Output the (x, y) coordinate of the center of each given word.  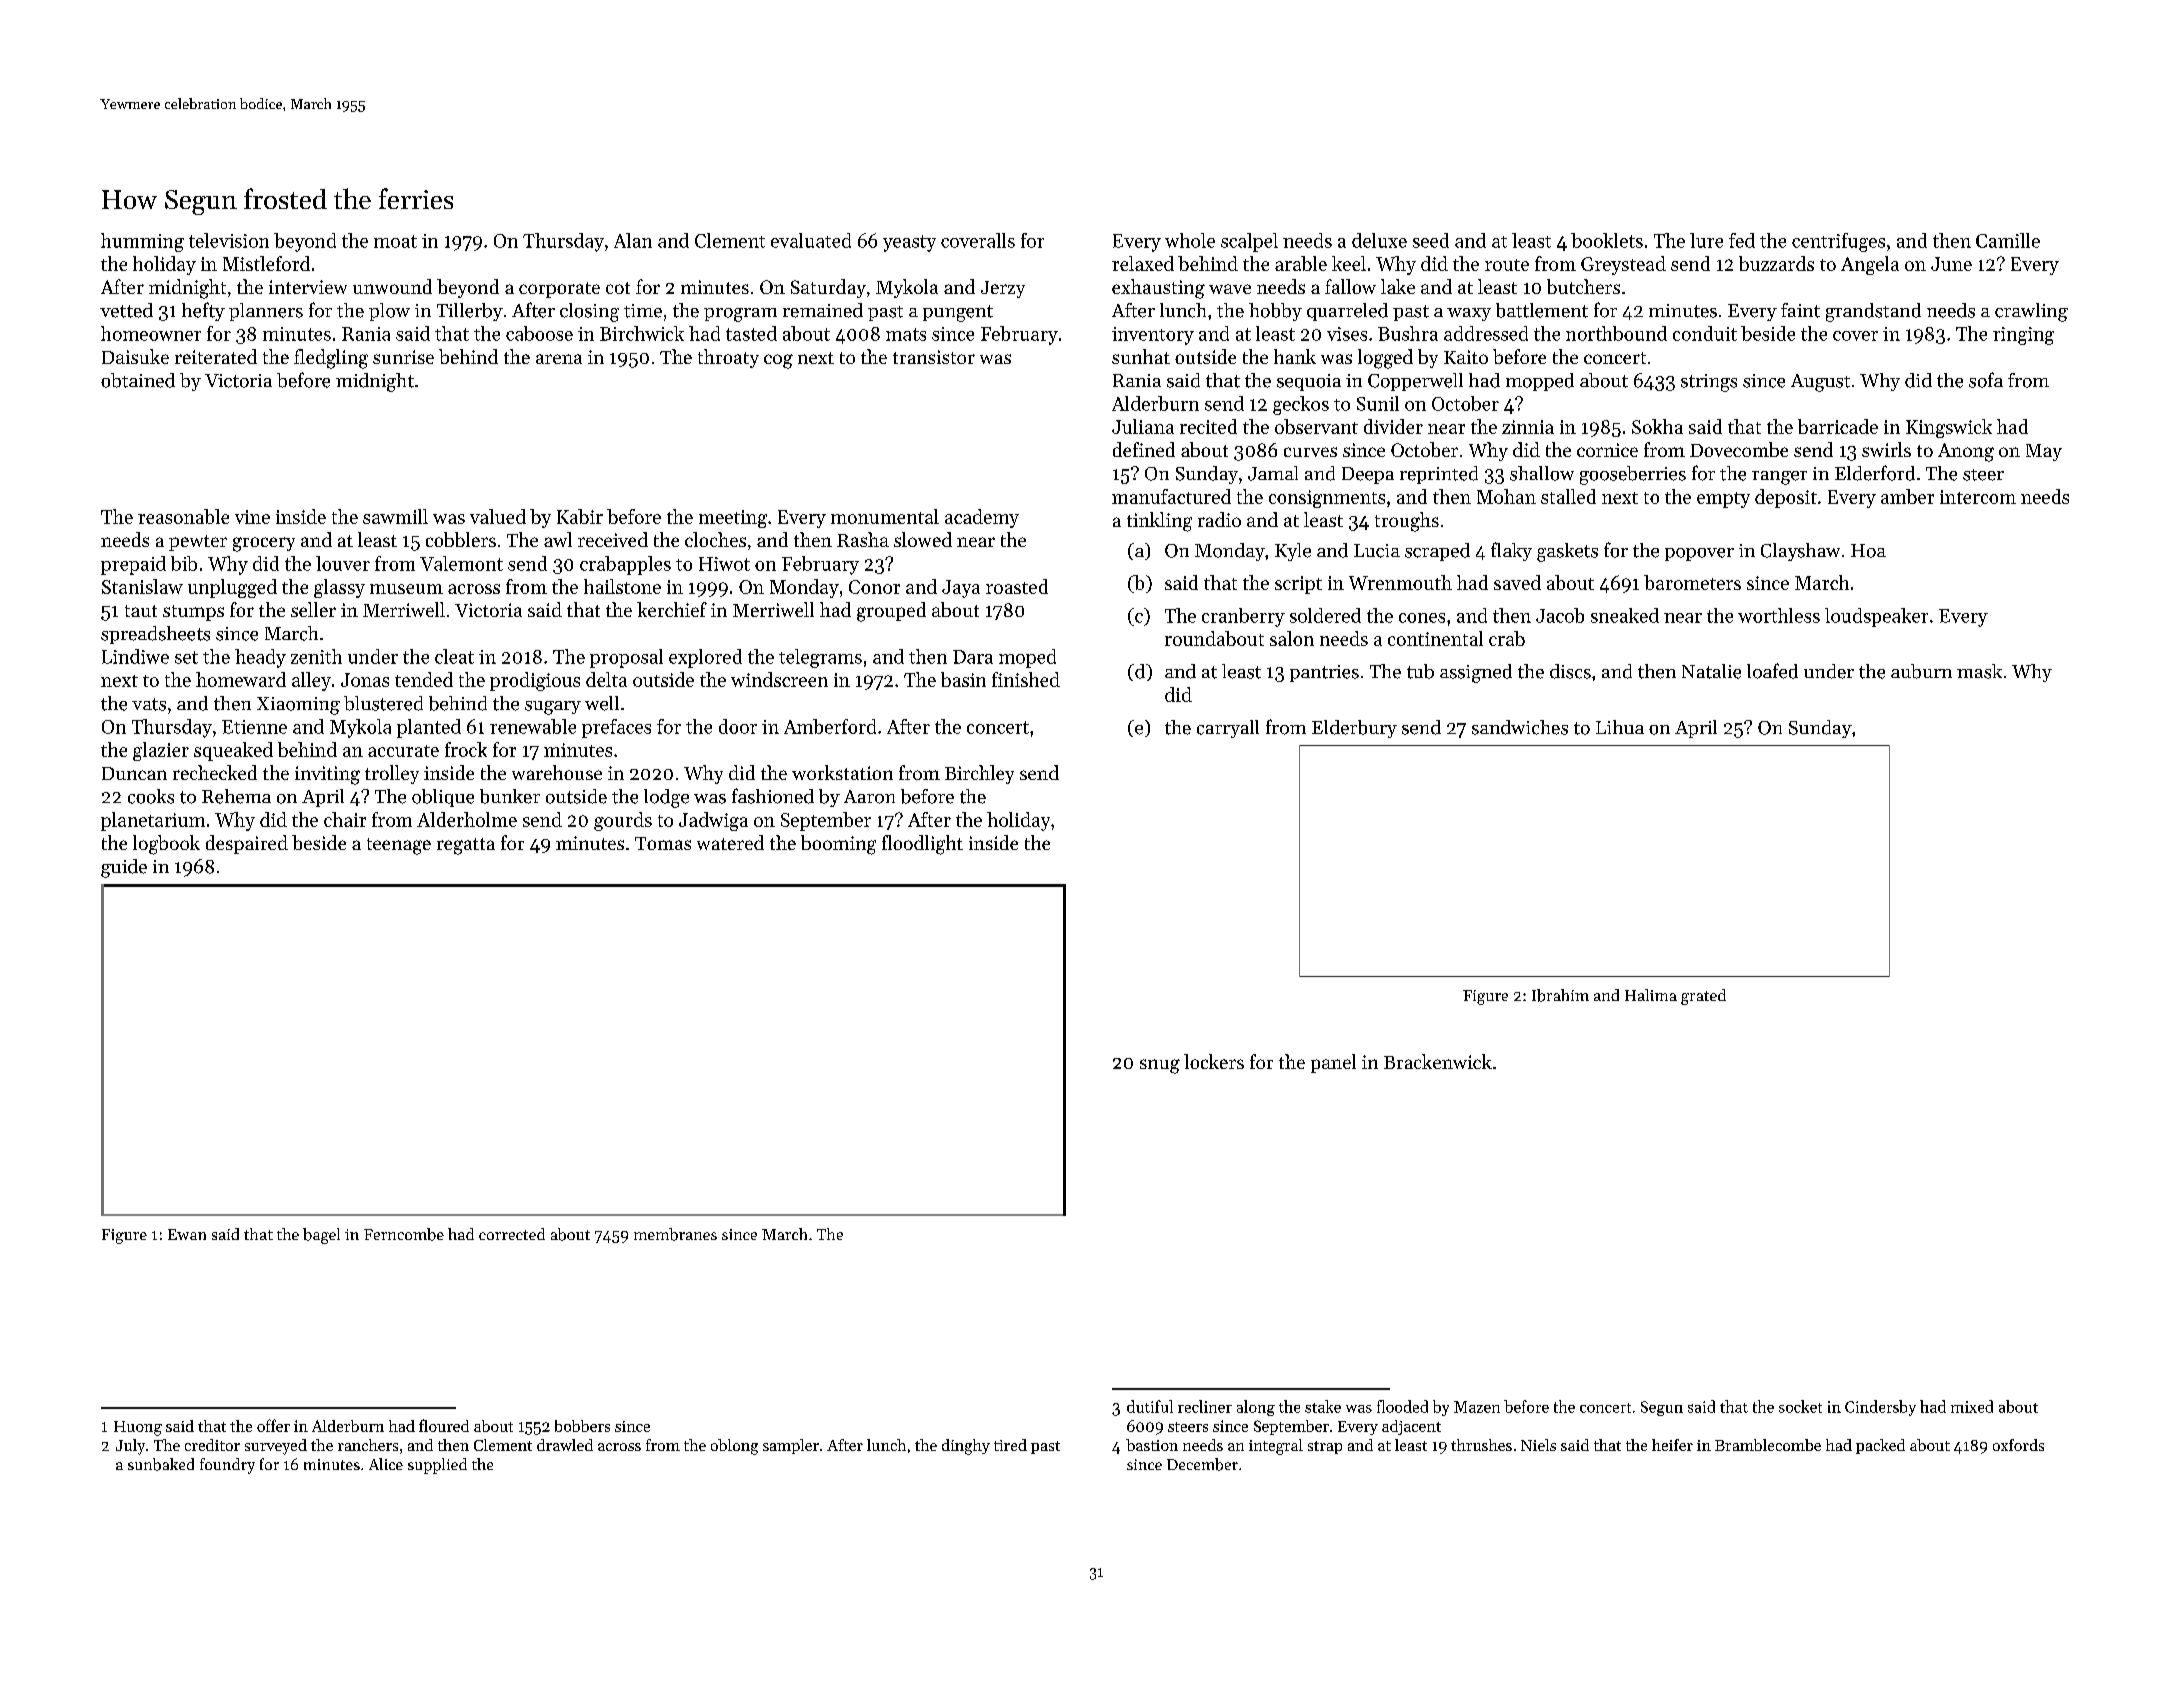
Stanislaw (142, 586)
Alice (386, 1464)
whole (1190, 240)
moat (395, 241)
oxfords (2018, 1445)
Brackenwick (1438, 1061)
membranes (675, 1234)
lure (1706, 240)
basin (963, 679)
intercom (1978, 497)
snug (1160, 1066)
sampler (791, 1446)
